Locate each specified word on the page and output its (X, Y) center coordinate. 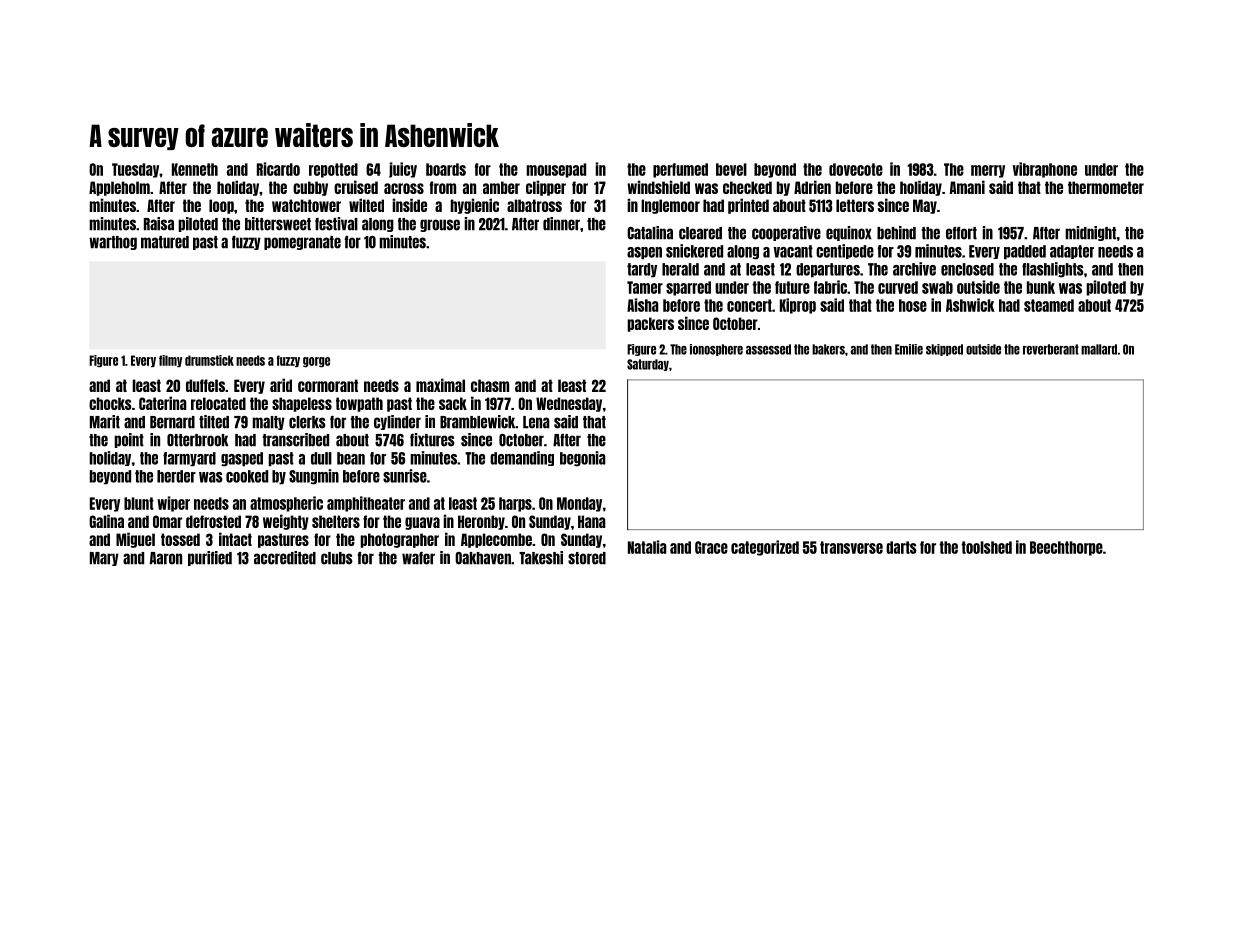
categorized (765, 548)
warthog (113, 243)
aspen (644, 253)
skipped (944, 350)
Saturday (648, 365)
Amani (967, 187)
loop (221, 206)
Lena (536, 422)
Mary (104, 559)
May (925, 206)
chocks (110, 403)
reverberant (1051, 349)
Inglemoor (670, 206)
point (129, 440)
